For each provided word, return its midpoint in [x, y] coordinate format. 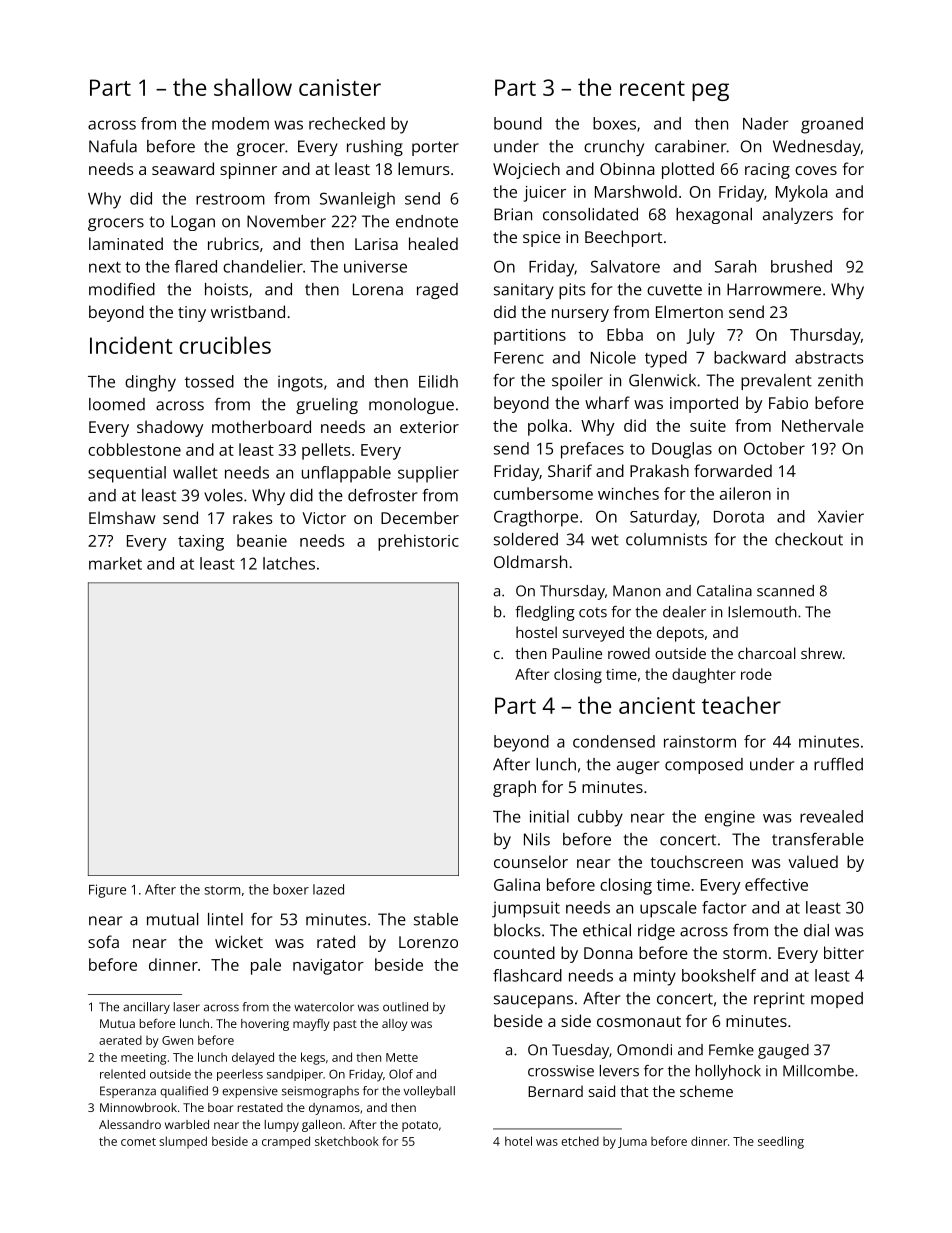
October [774, 448]
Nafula [113, 146]
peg [710, 92]
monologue [411, 406]
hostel [536, 632]
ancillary [146, 1008]
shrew [821, 653]
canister [340, 87]
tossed [209, 381]
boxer [291, 889]
